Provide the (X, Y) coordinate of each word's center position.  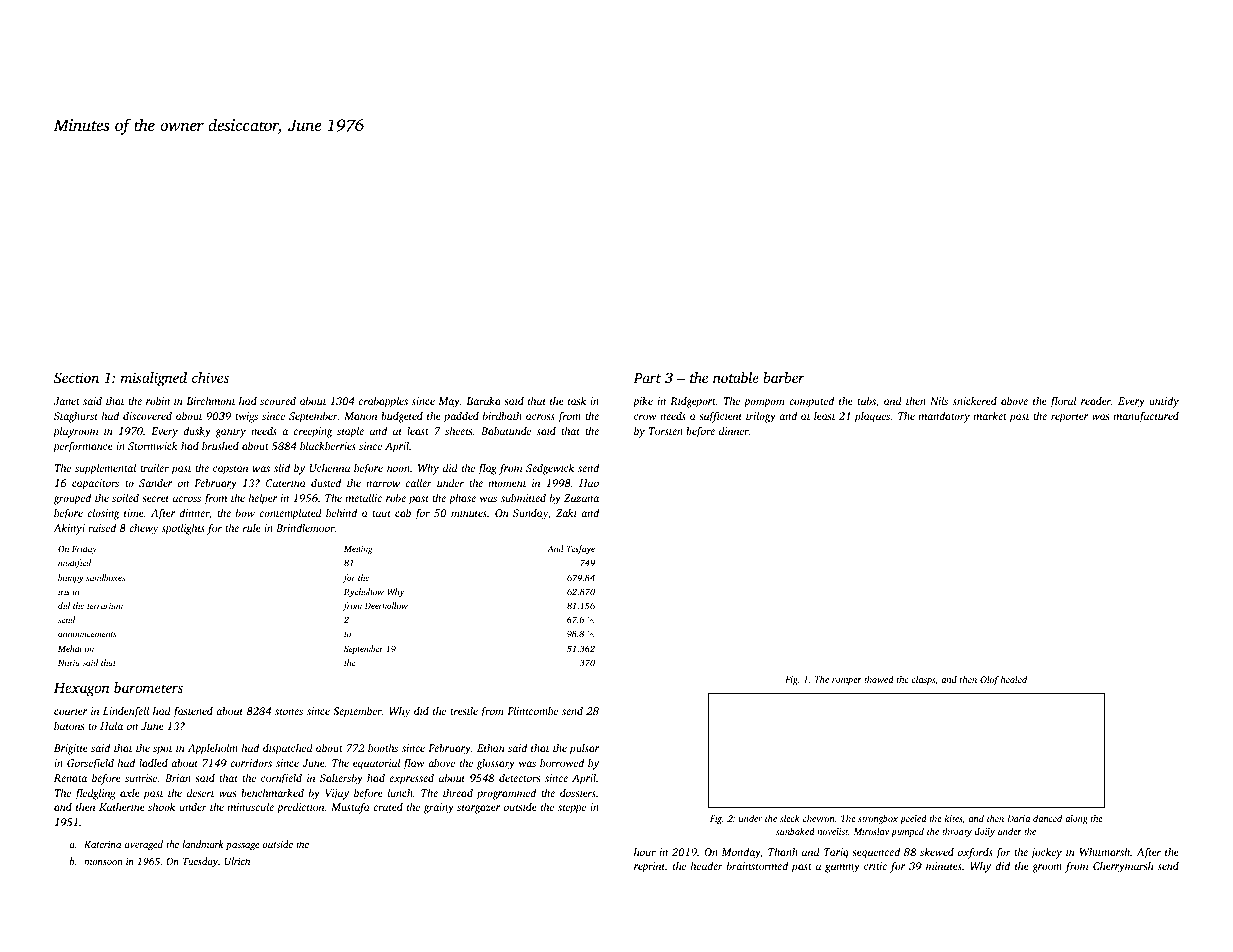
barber (784, 377)
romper (847, 681)
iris (64, 592)
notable (736, 377)
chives (210, 377)
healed (1014, 679)
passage (242, 847)
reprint (649, 867)
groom (1047, 868)
